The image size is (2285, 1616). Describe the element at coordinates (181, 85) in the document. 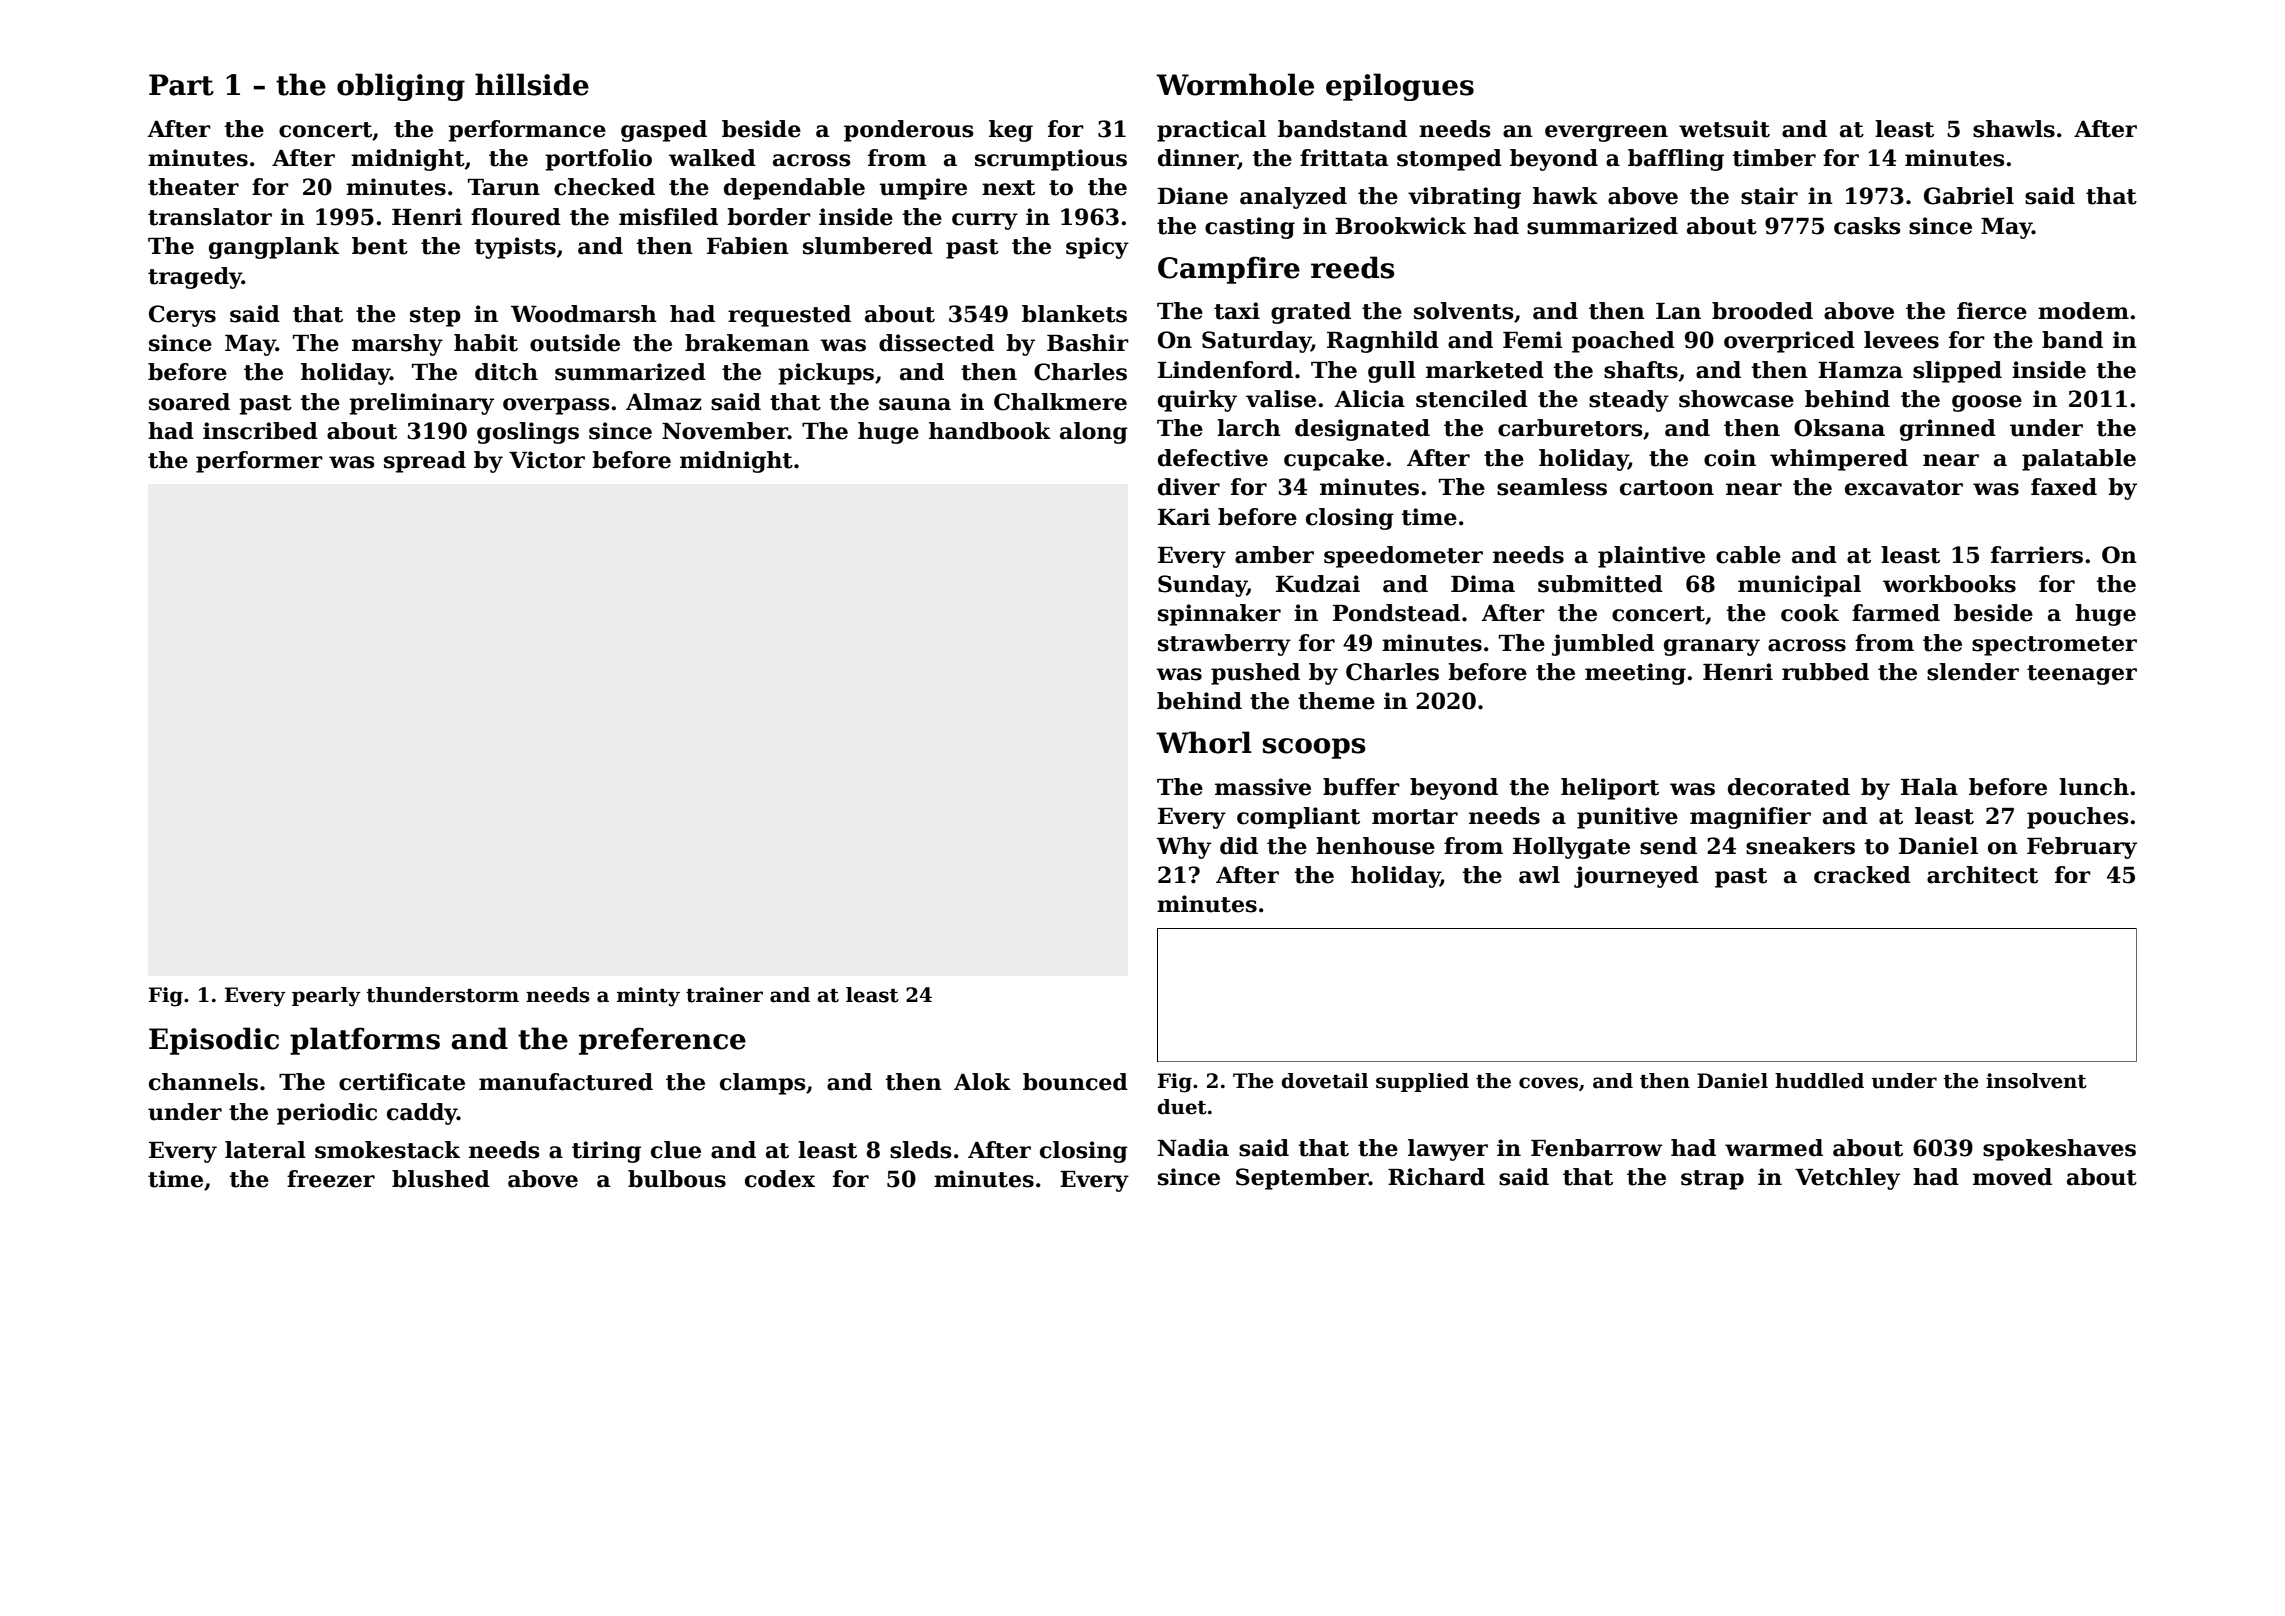

I see `Part` at that location.
